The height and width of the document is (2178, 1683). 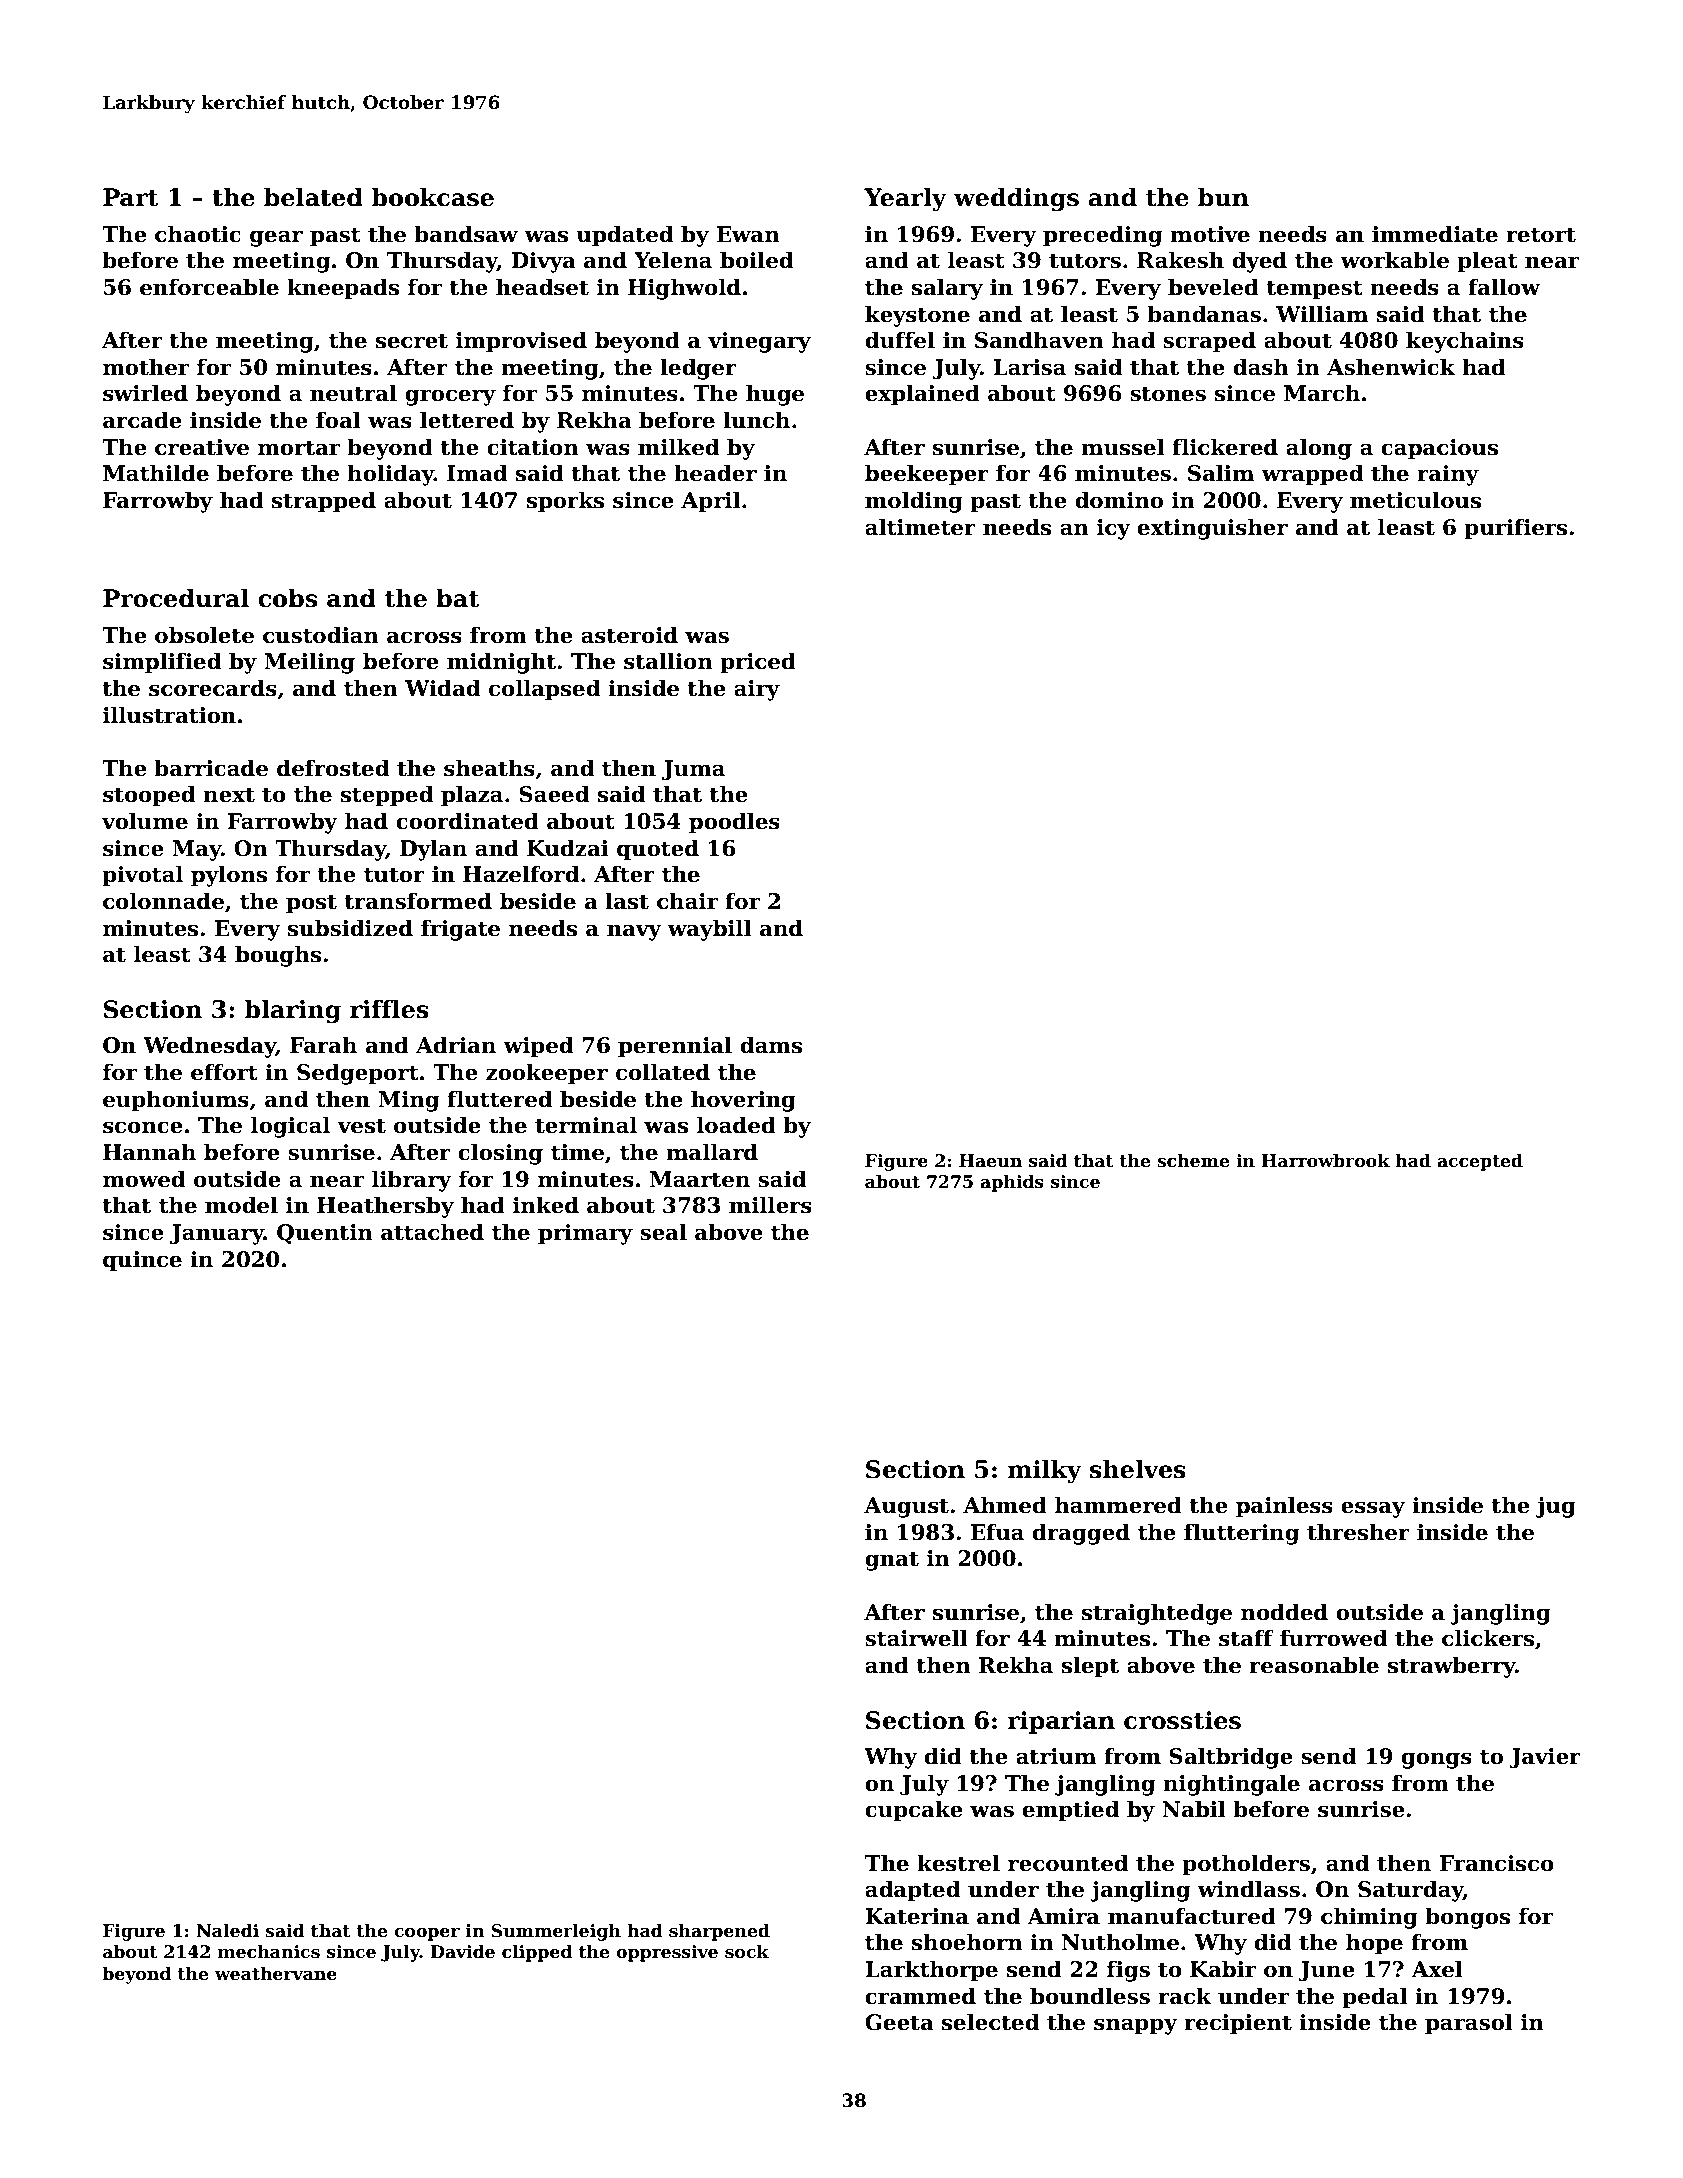 I want to click on creative, so click(x=202, y=447).
